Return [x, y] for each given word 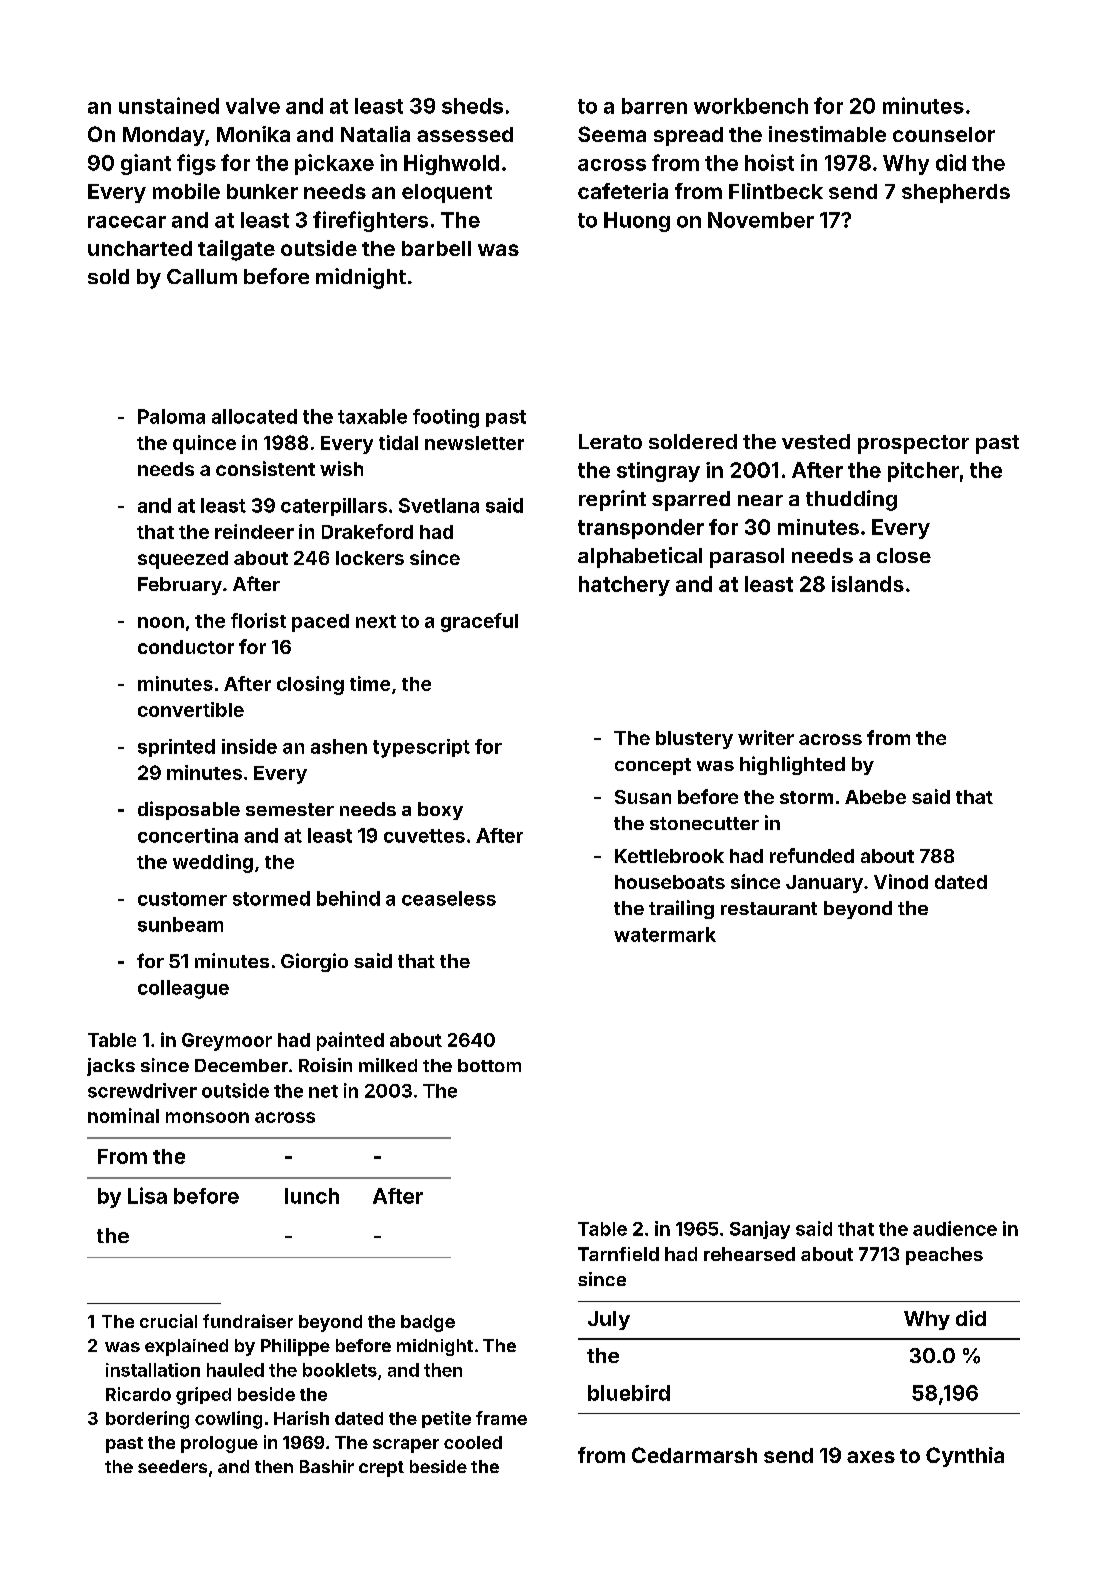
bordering [147, 1420]
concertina [188, 835]
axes [871, 1457]
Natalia [375, 134]
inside [249, 746]
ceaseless [449, 898]
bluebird [629, 1393]
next [376, 621]
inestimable [827, 134]
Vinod [901, 881]
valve [253, 106]
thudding [851, 500]
